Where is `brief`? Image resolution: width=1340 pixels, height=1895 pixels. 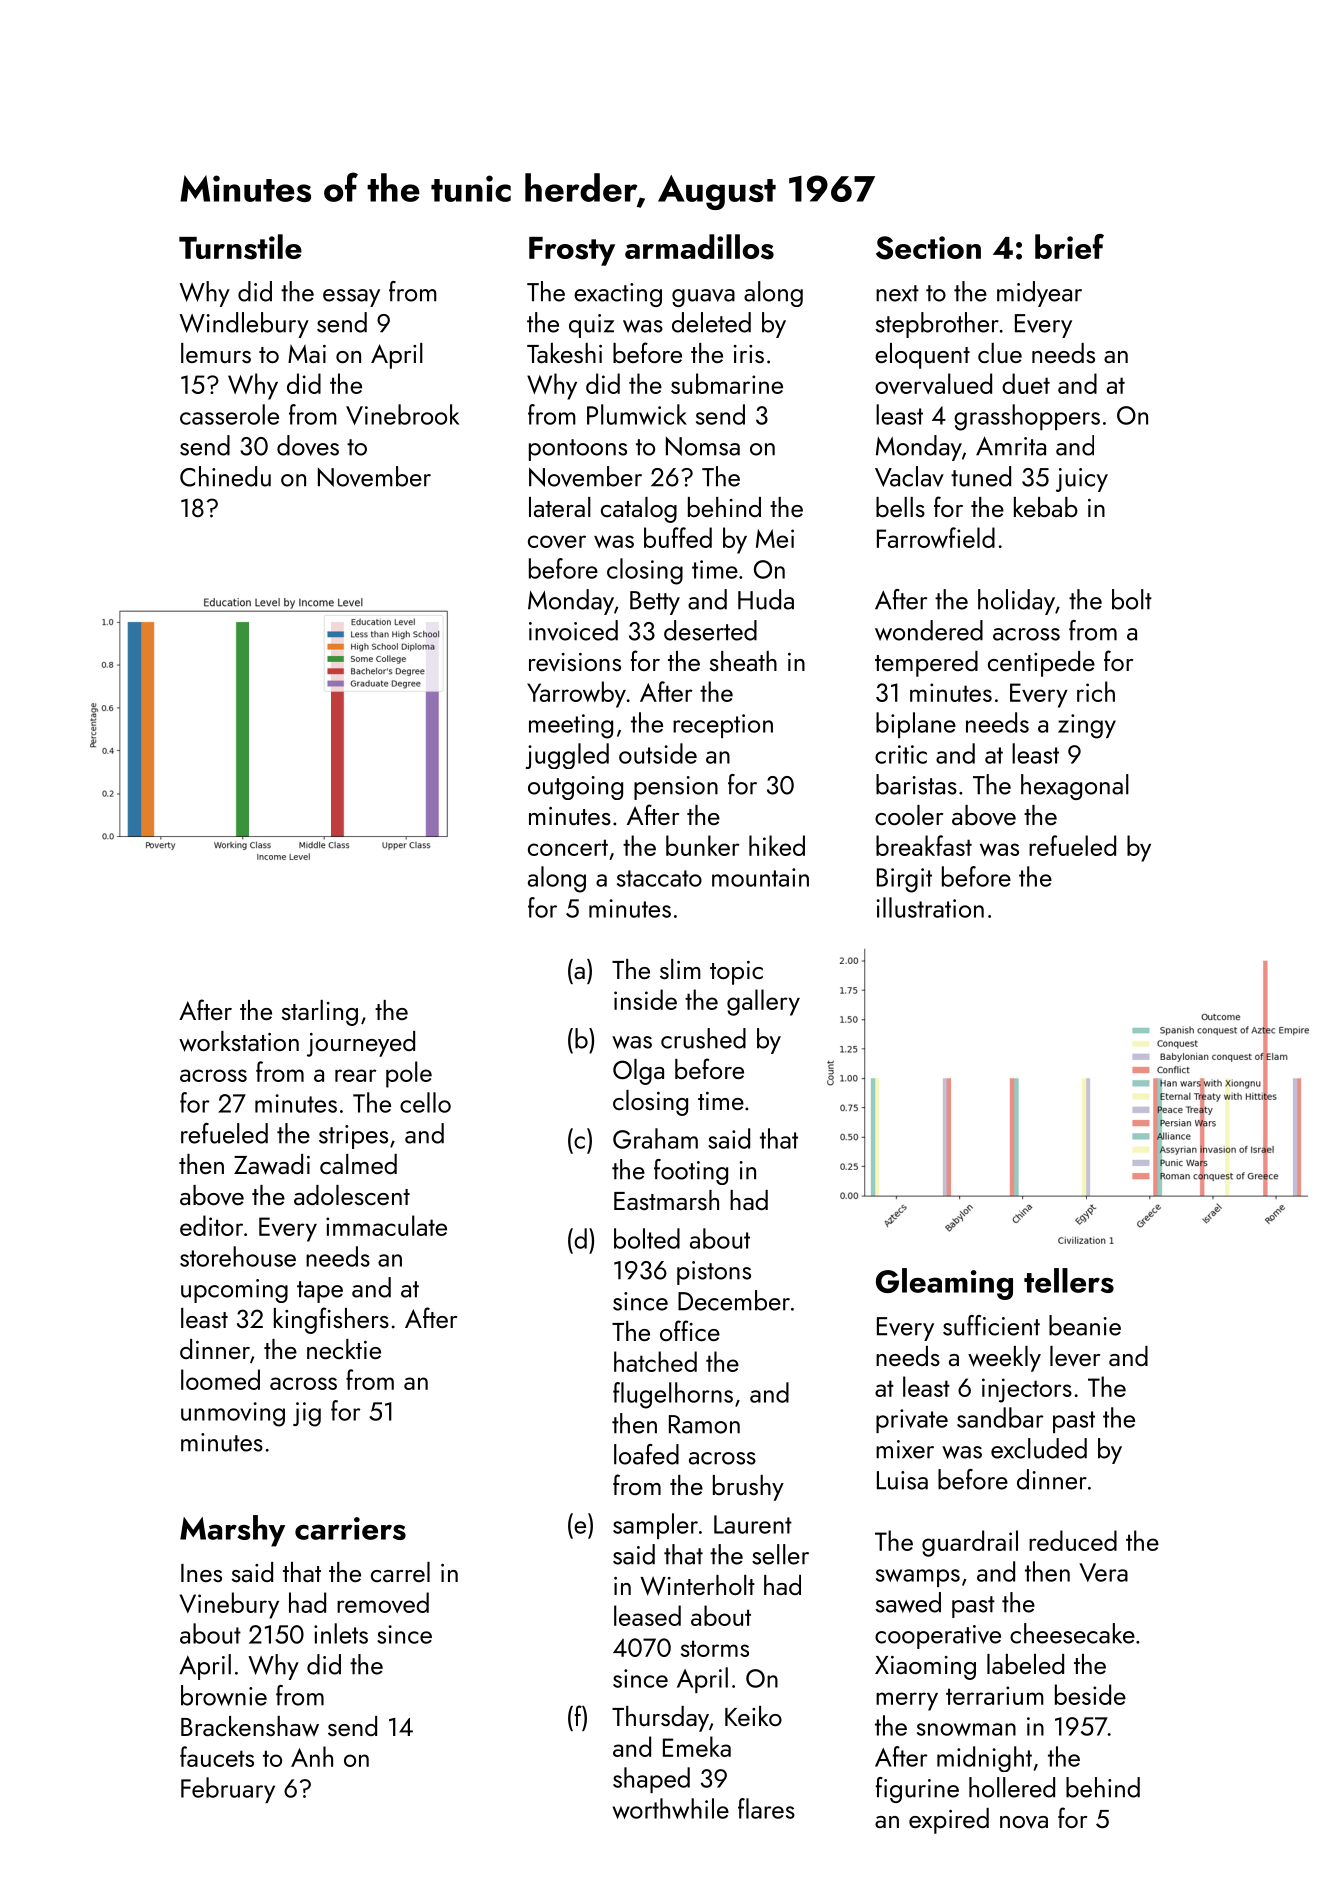
brief is located at coordinates (1069, 246).
